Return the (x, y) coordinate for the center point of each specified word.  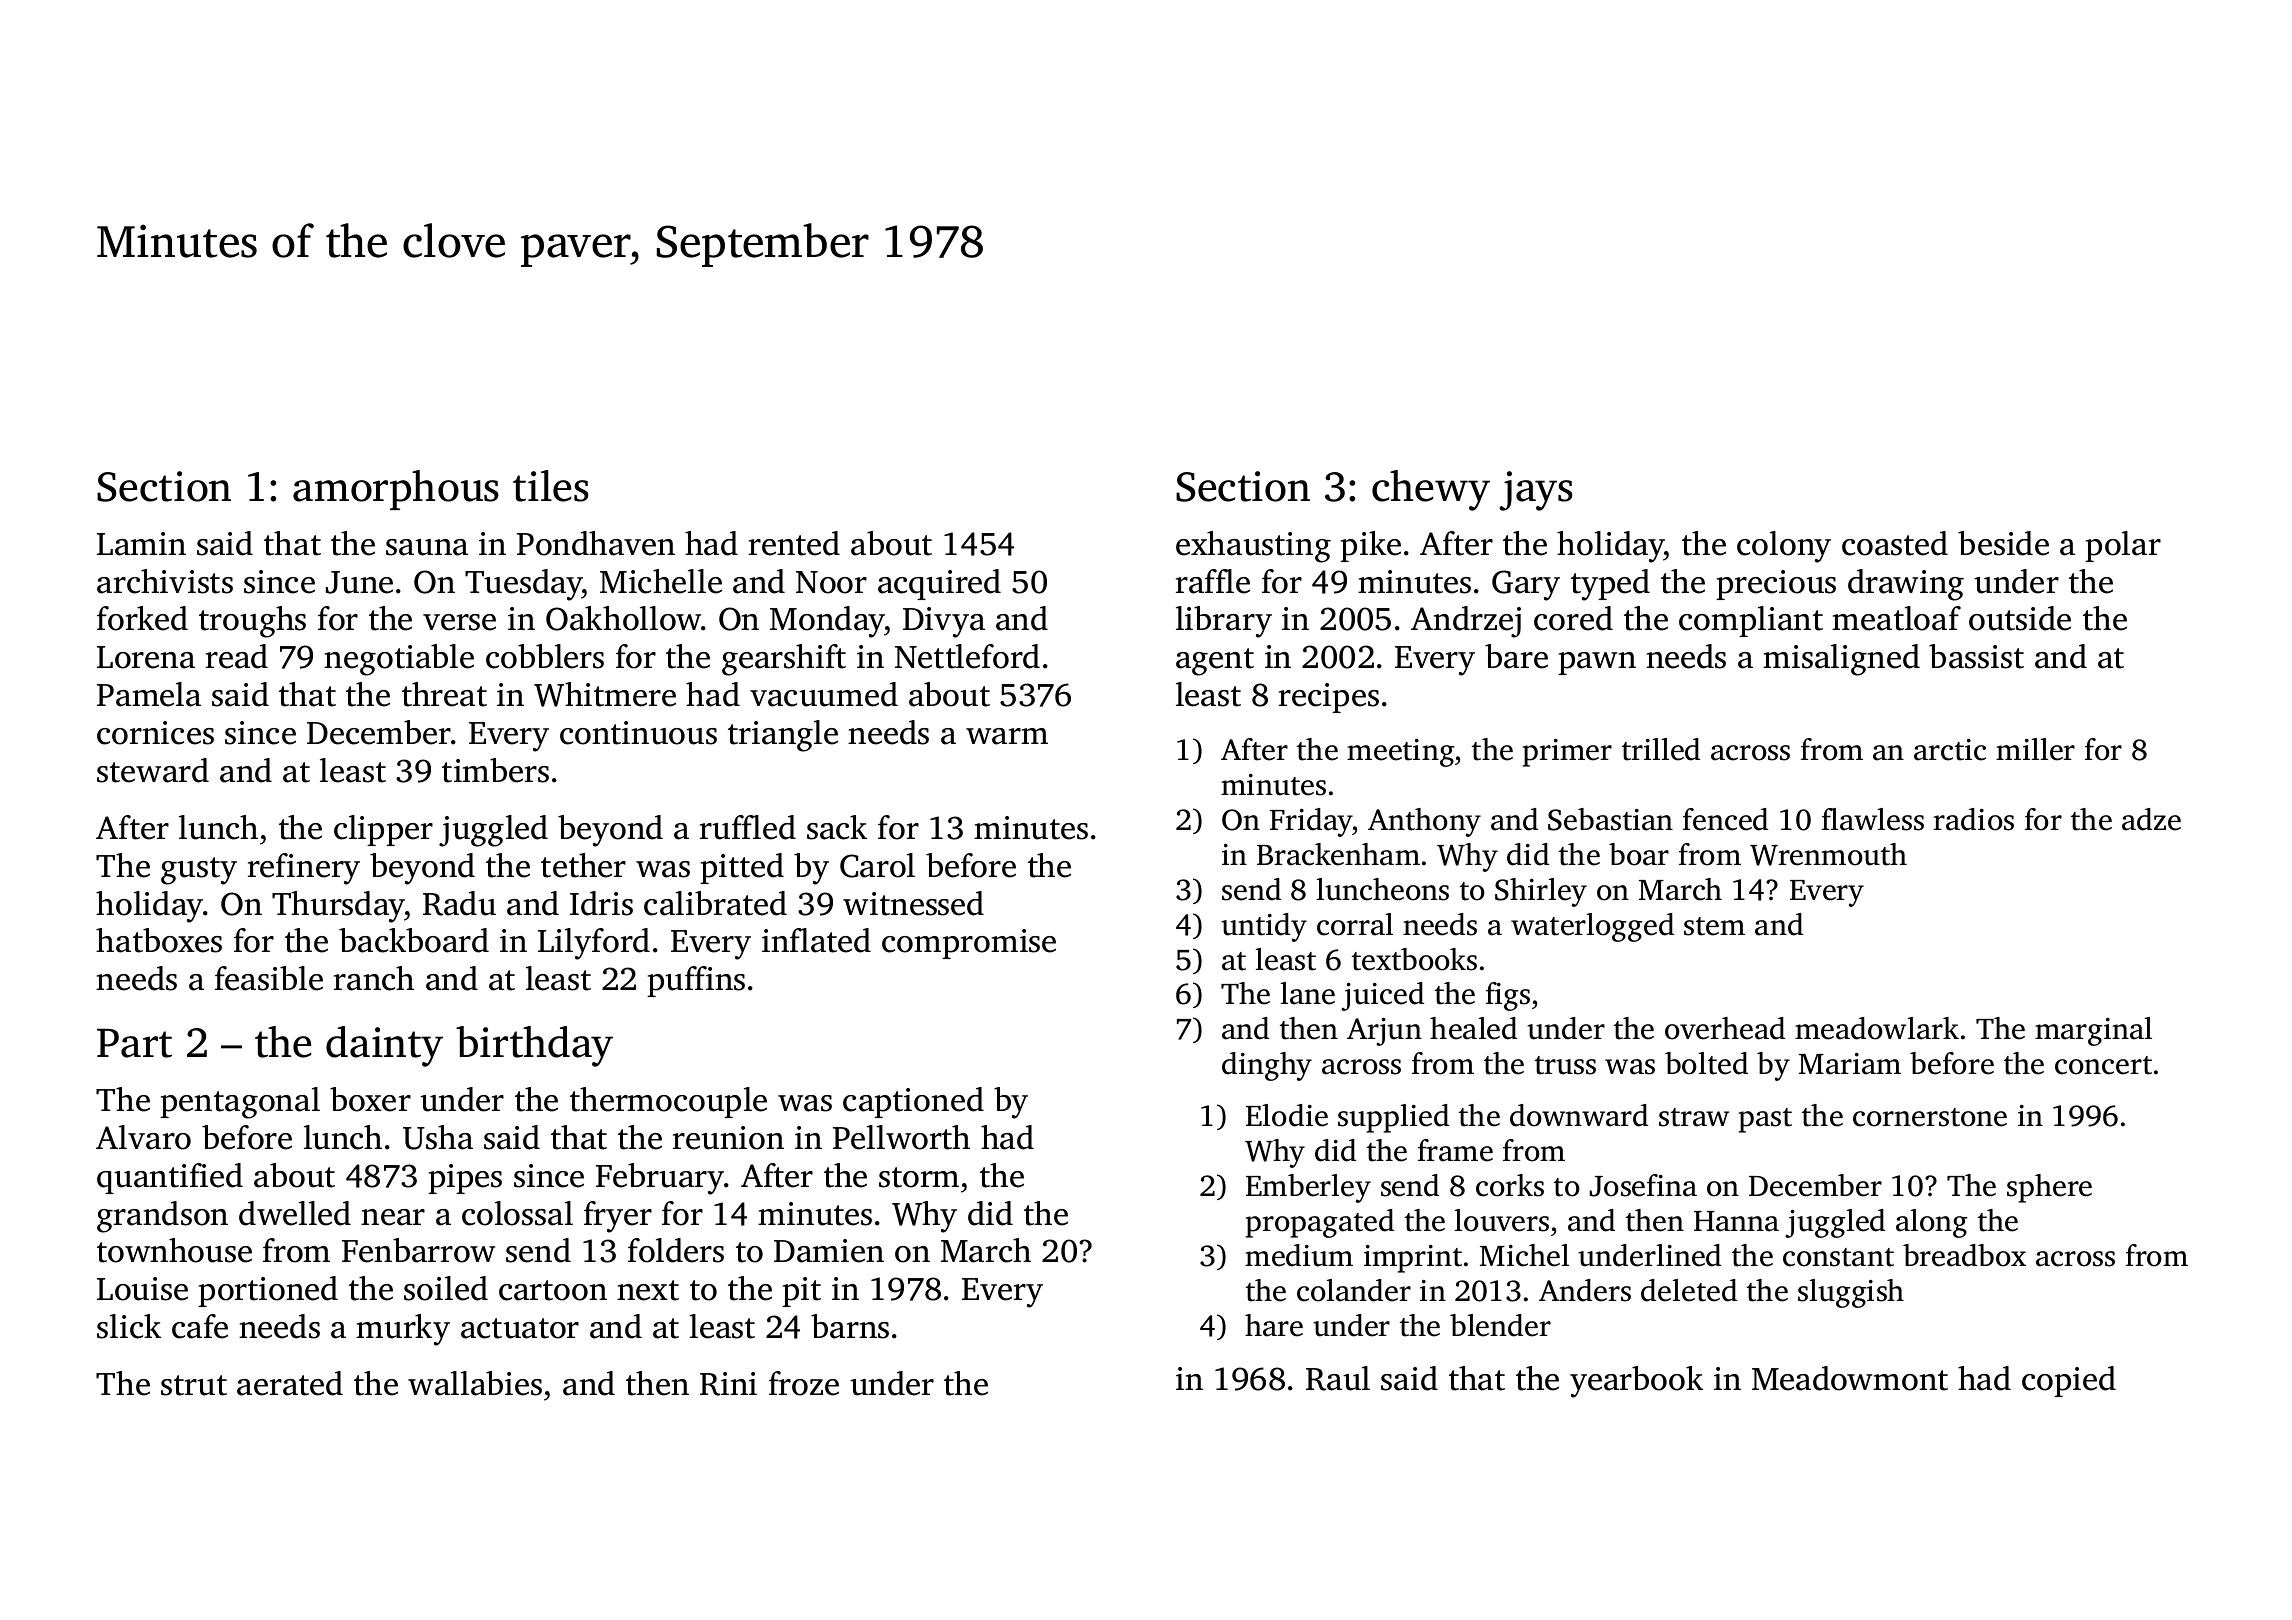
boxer (370, 1099)
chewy (1431, 490)
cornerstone (1930, 1117)
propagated (1320, 1223)
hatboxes (159, 940)
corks (1510, 1185)
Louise (142, 1289)
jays (1536, 491)
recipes (1329, 698)
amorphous (396, 490)
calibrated (715, 903)
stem (1714, 926)
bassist (1976, 656)
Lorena (146, 657)
